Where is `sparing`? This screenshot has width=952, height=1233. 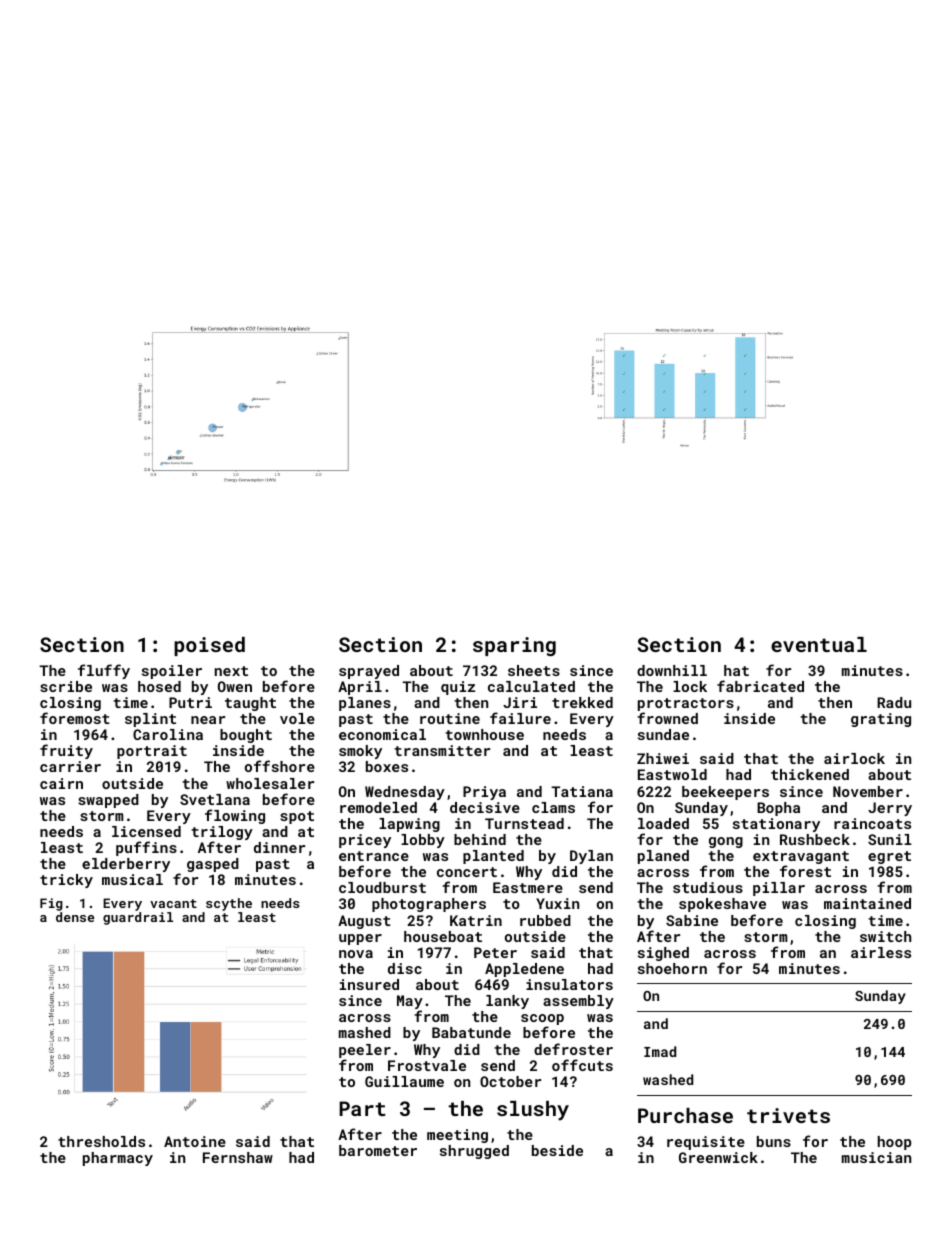 sparing is located at coordinates (514, 646).
